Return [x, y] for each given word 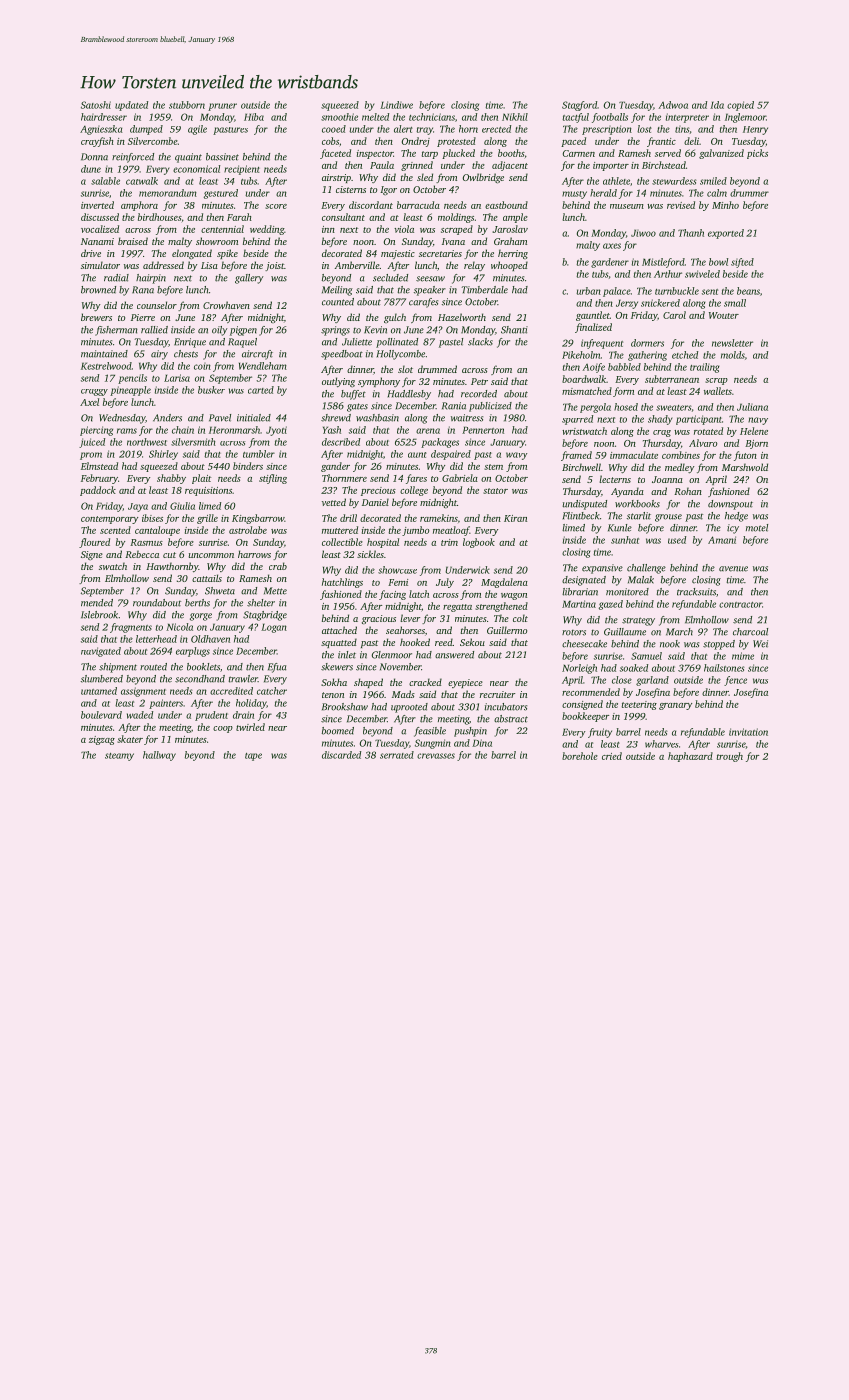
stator [495, 491]
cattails [207, 578]
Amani [722, 540]
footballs [610, 118]
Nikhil [515, 117]
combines [681, 455]
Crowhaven [226, 305]
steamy [119, 757]
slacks [480, 342]
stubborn [187, 105]
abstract [511, 719]
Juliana [752, 407]
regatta [457, 608]
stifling [273, 479]
